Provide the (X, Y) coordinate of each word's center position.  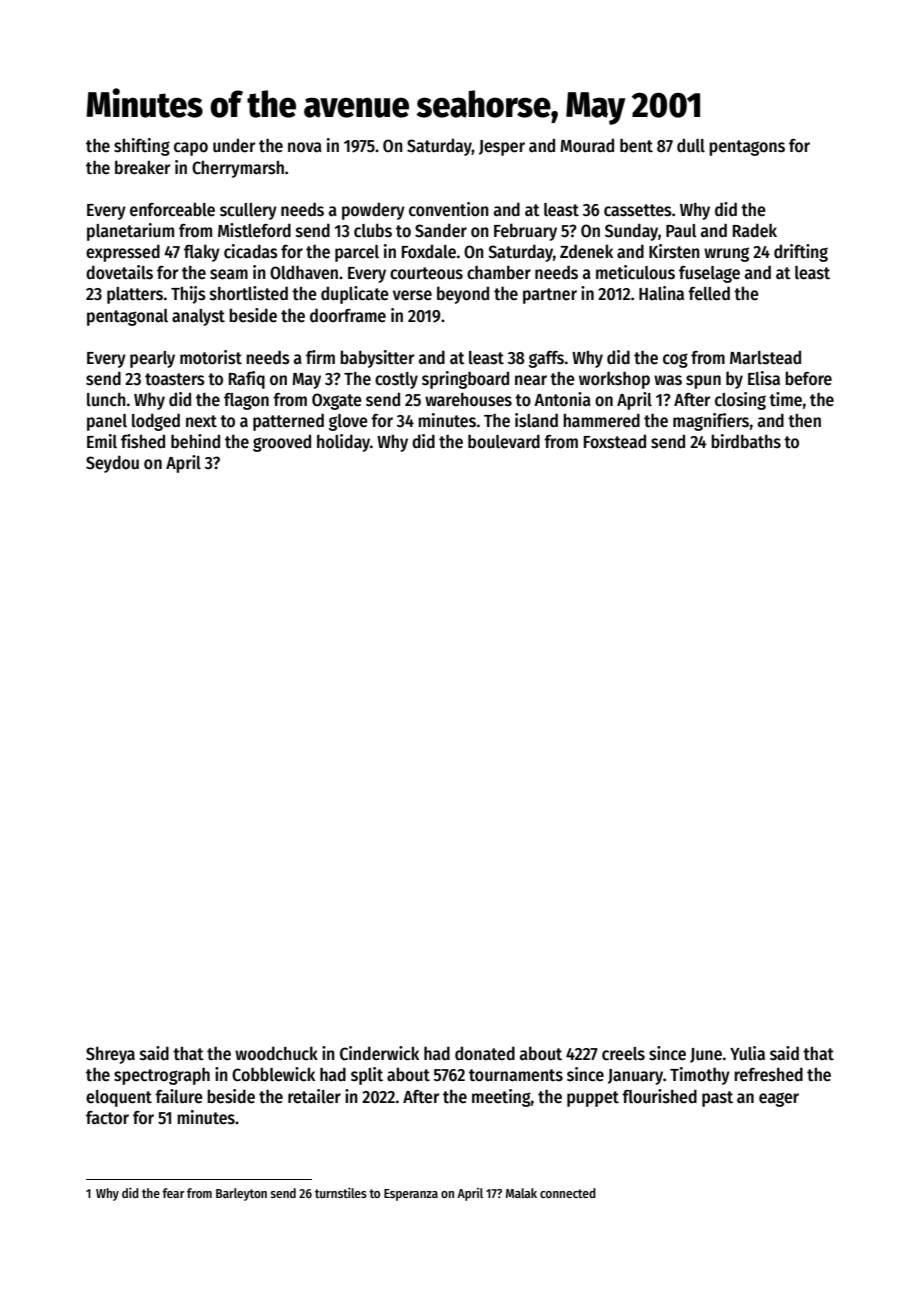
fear (173, 1193)
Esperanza (411, 1195)
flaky (202, 253)
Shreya (110, 1055)
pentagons (747, 148)
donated (485, 1053)
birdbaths (746, 441)
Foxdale (429, 251)
